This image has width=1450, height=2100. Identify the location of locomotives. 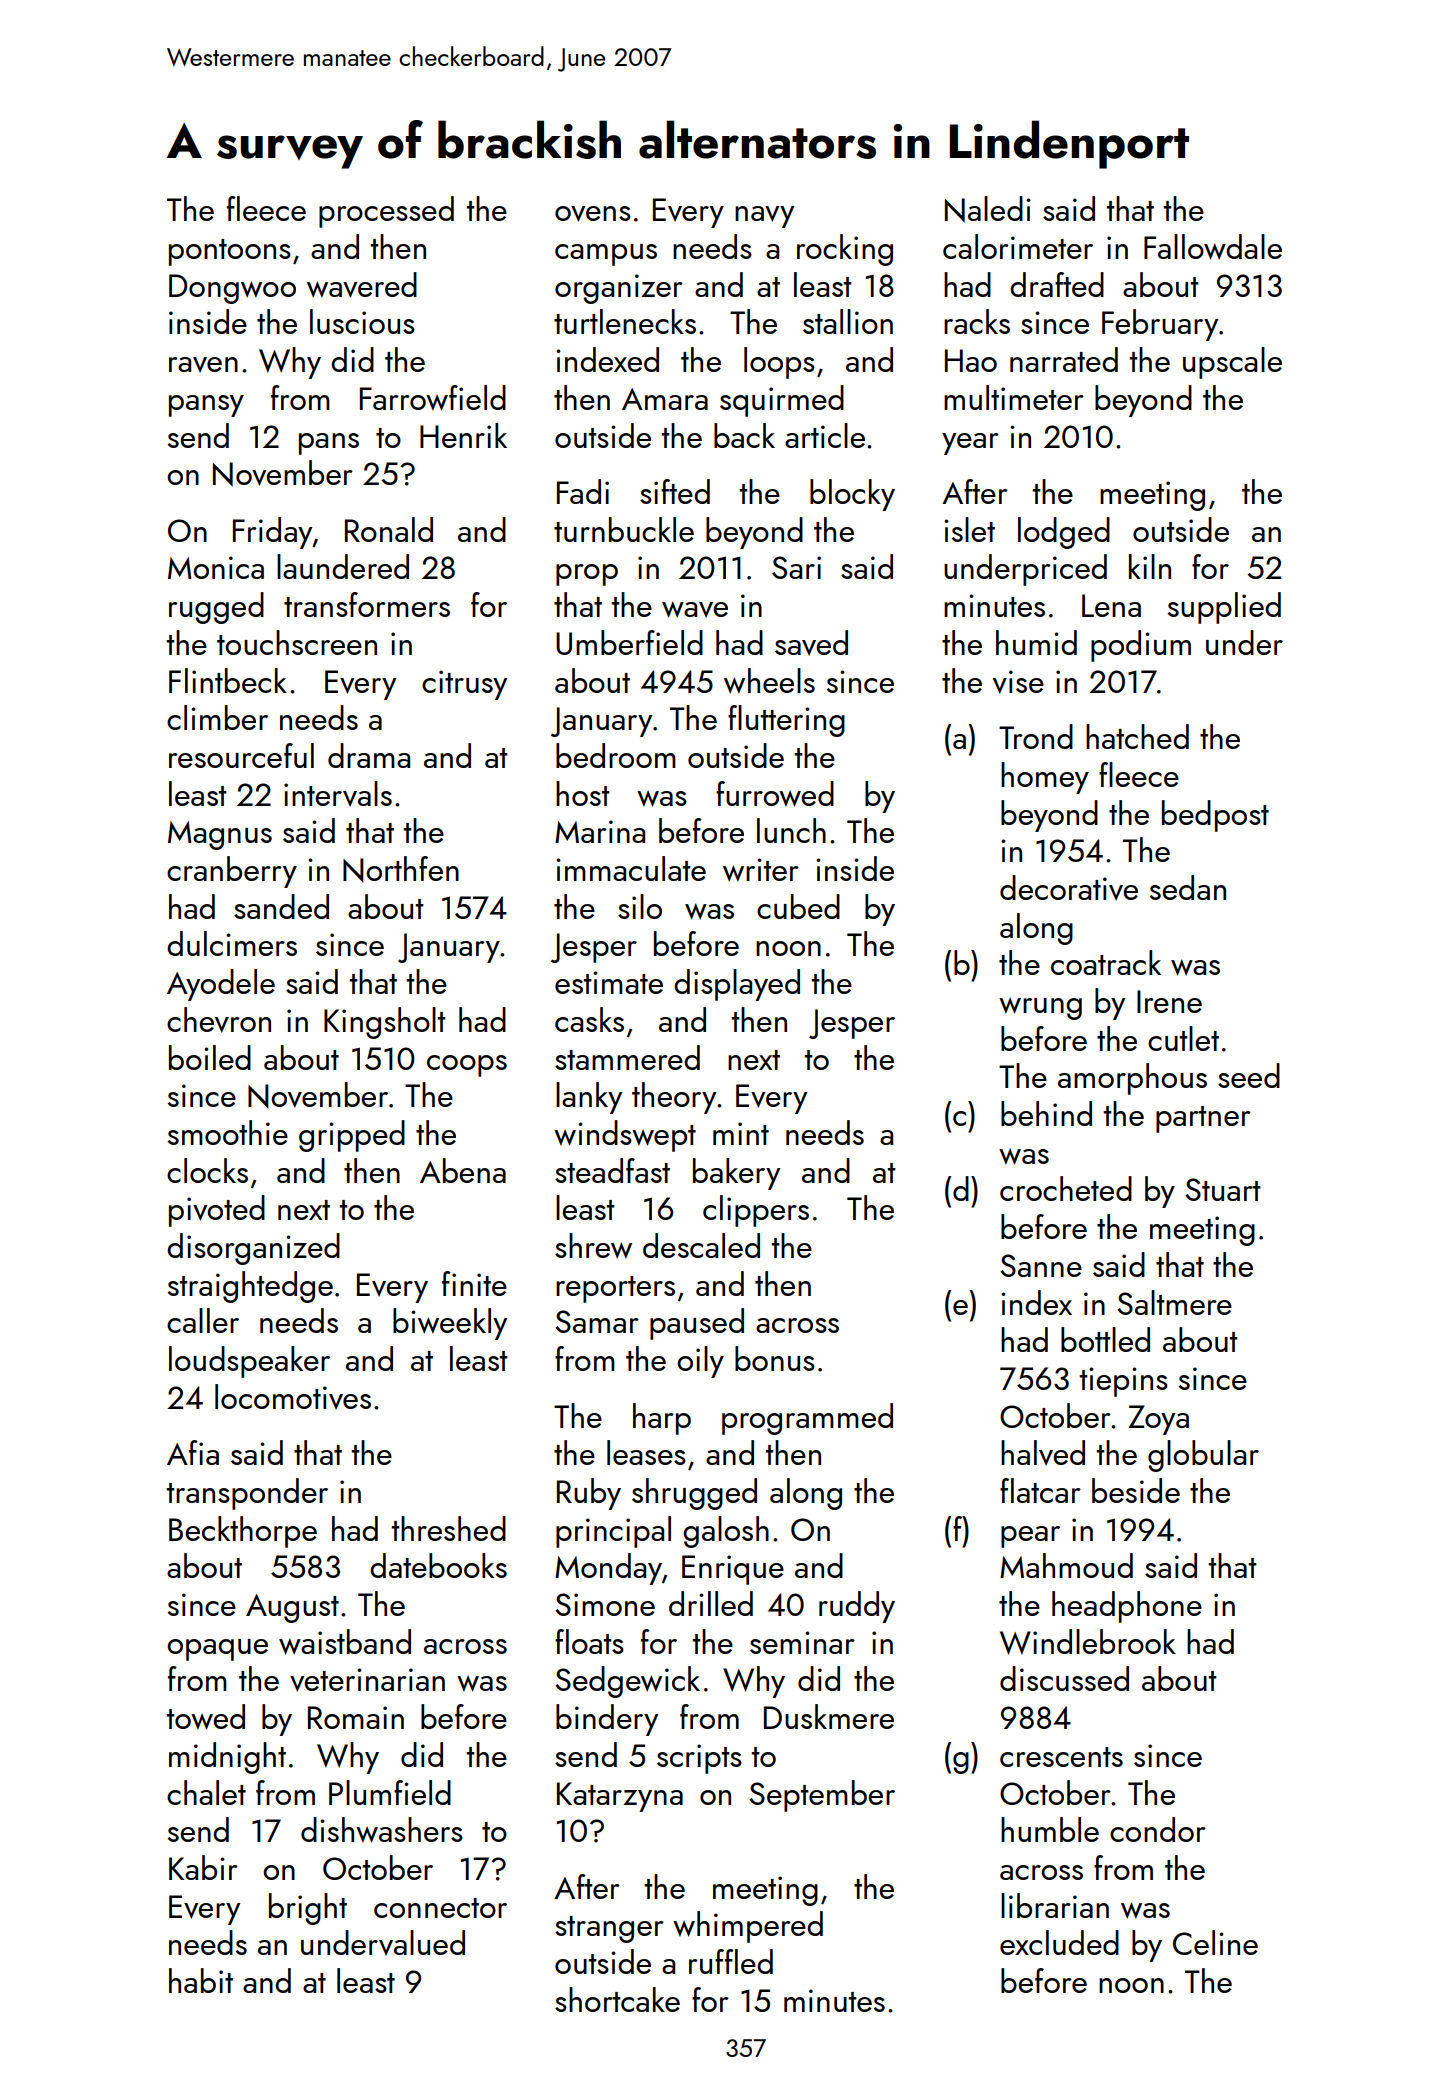
(293, 1397).
